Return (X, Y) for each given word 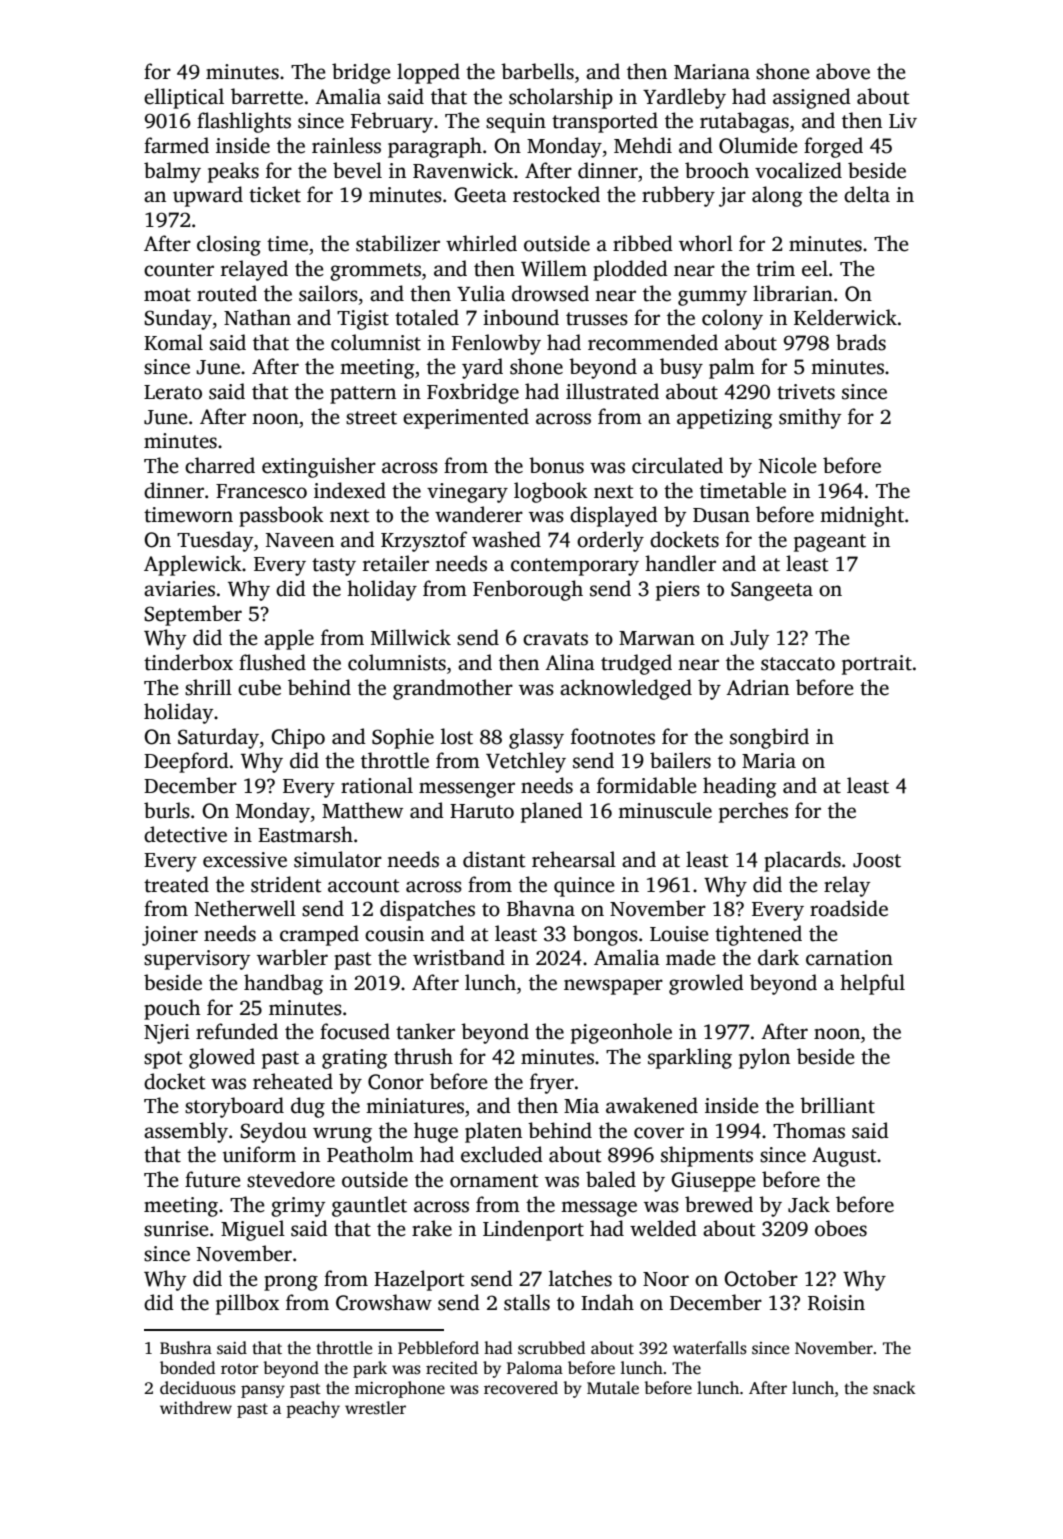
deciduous (198, 1388)
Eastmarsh (305, 834)
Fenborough (528, 590)
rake (432, 1228)
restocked (556, 194)
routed (227, 293)
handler (680, 563)
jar (732, 197)
